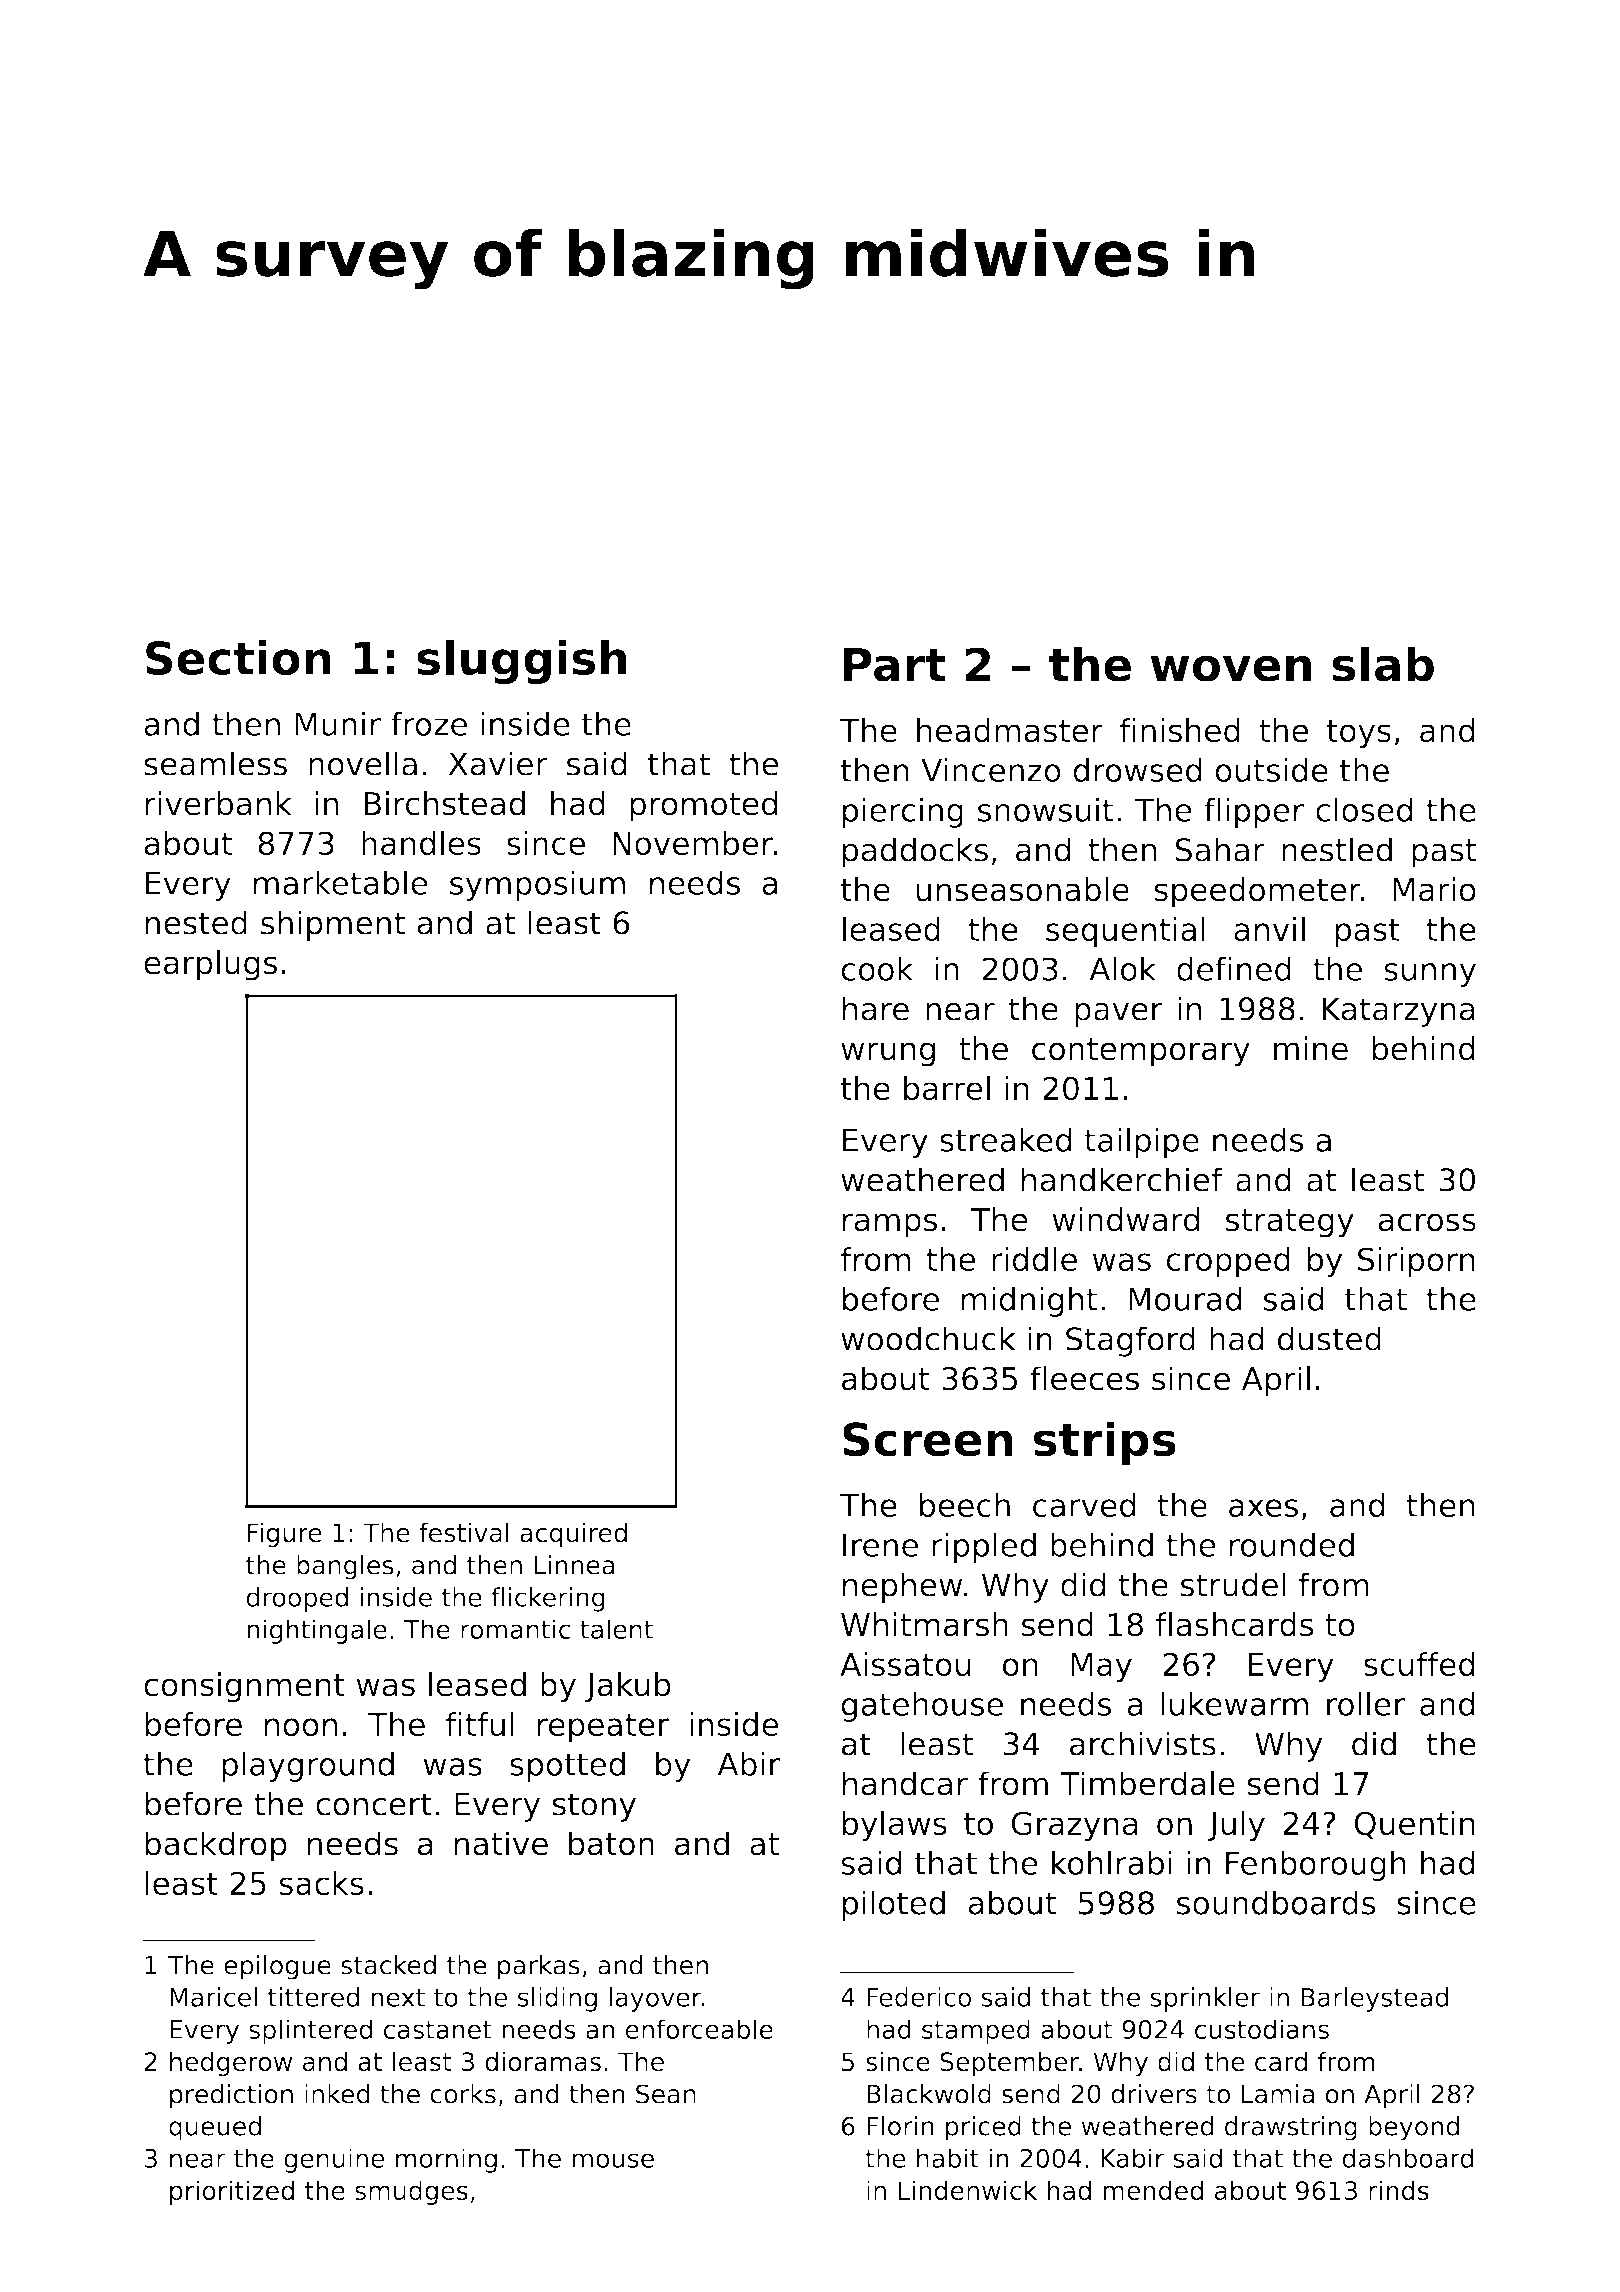 The height and width of the screenshot is (2292, 1620). What do you see at coordinates (655, 1999) in the screenshot?
I see `layover` at bounding box center [655, 1999].
